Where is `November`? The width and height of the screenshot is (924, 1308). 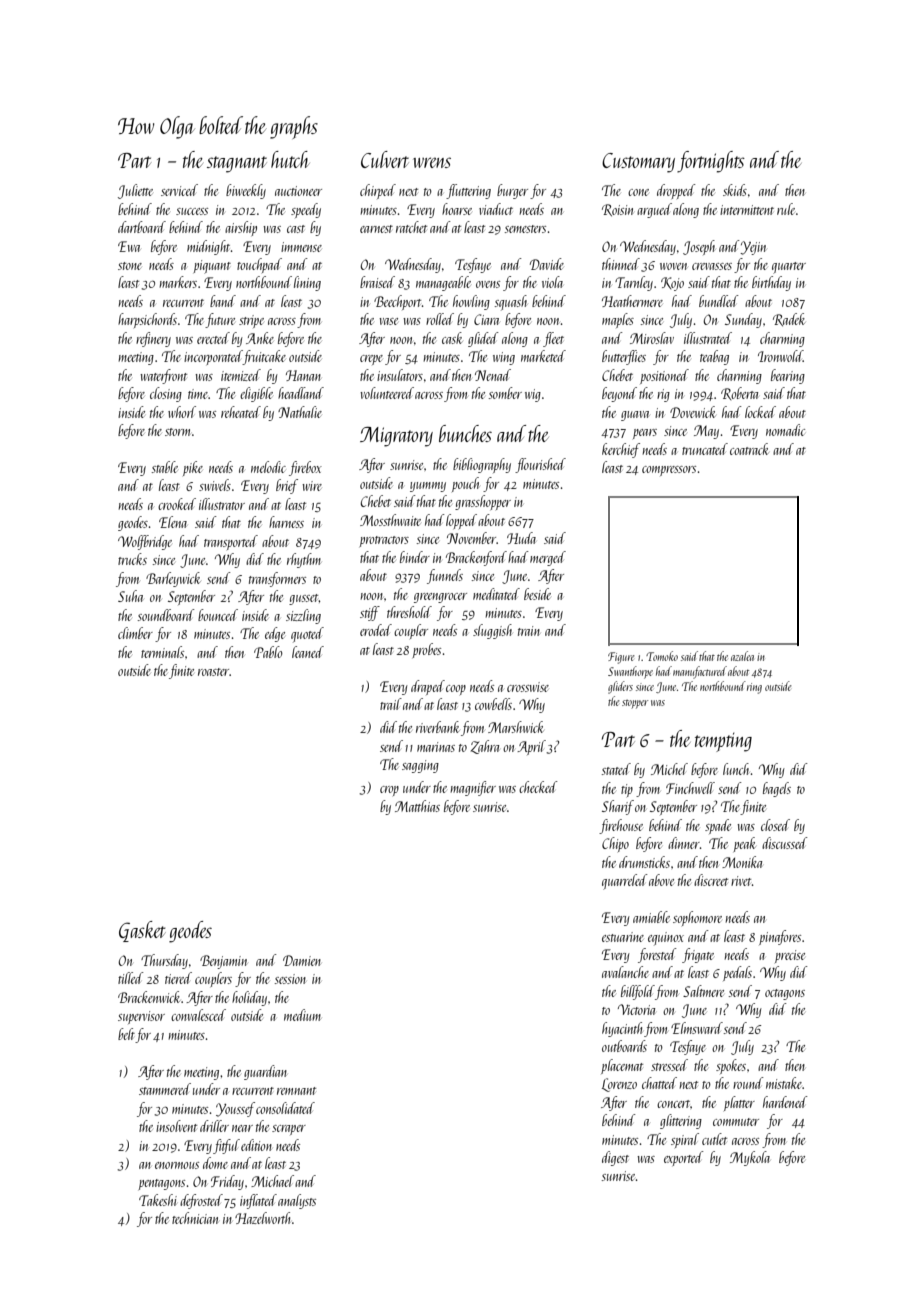
November is located at coordinates (471, 538).
